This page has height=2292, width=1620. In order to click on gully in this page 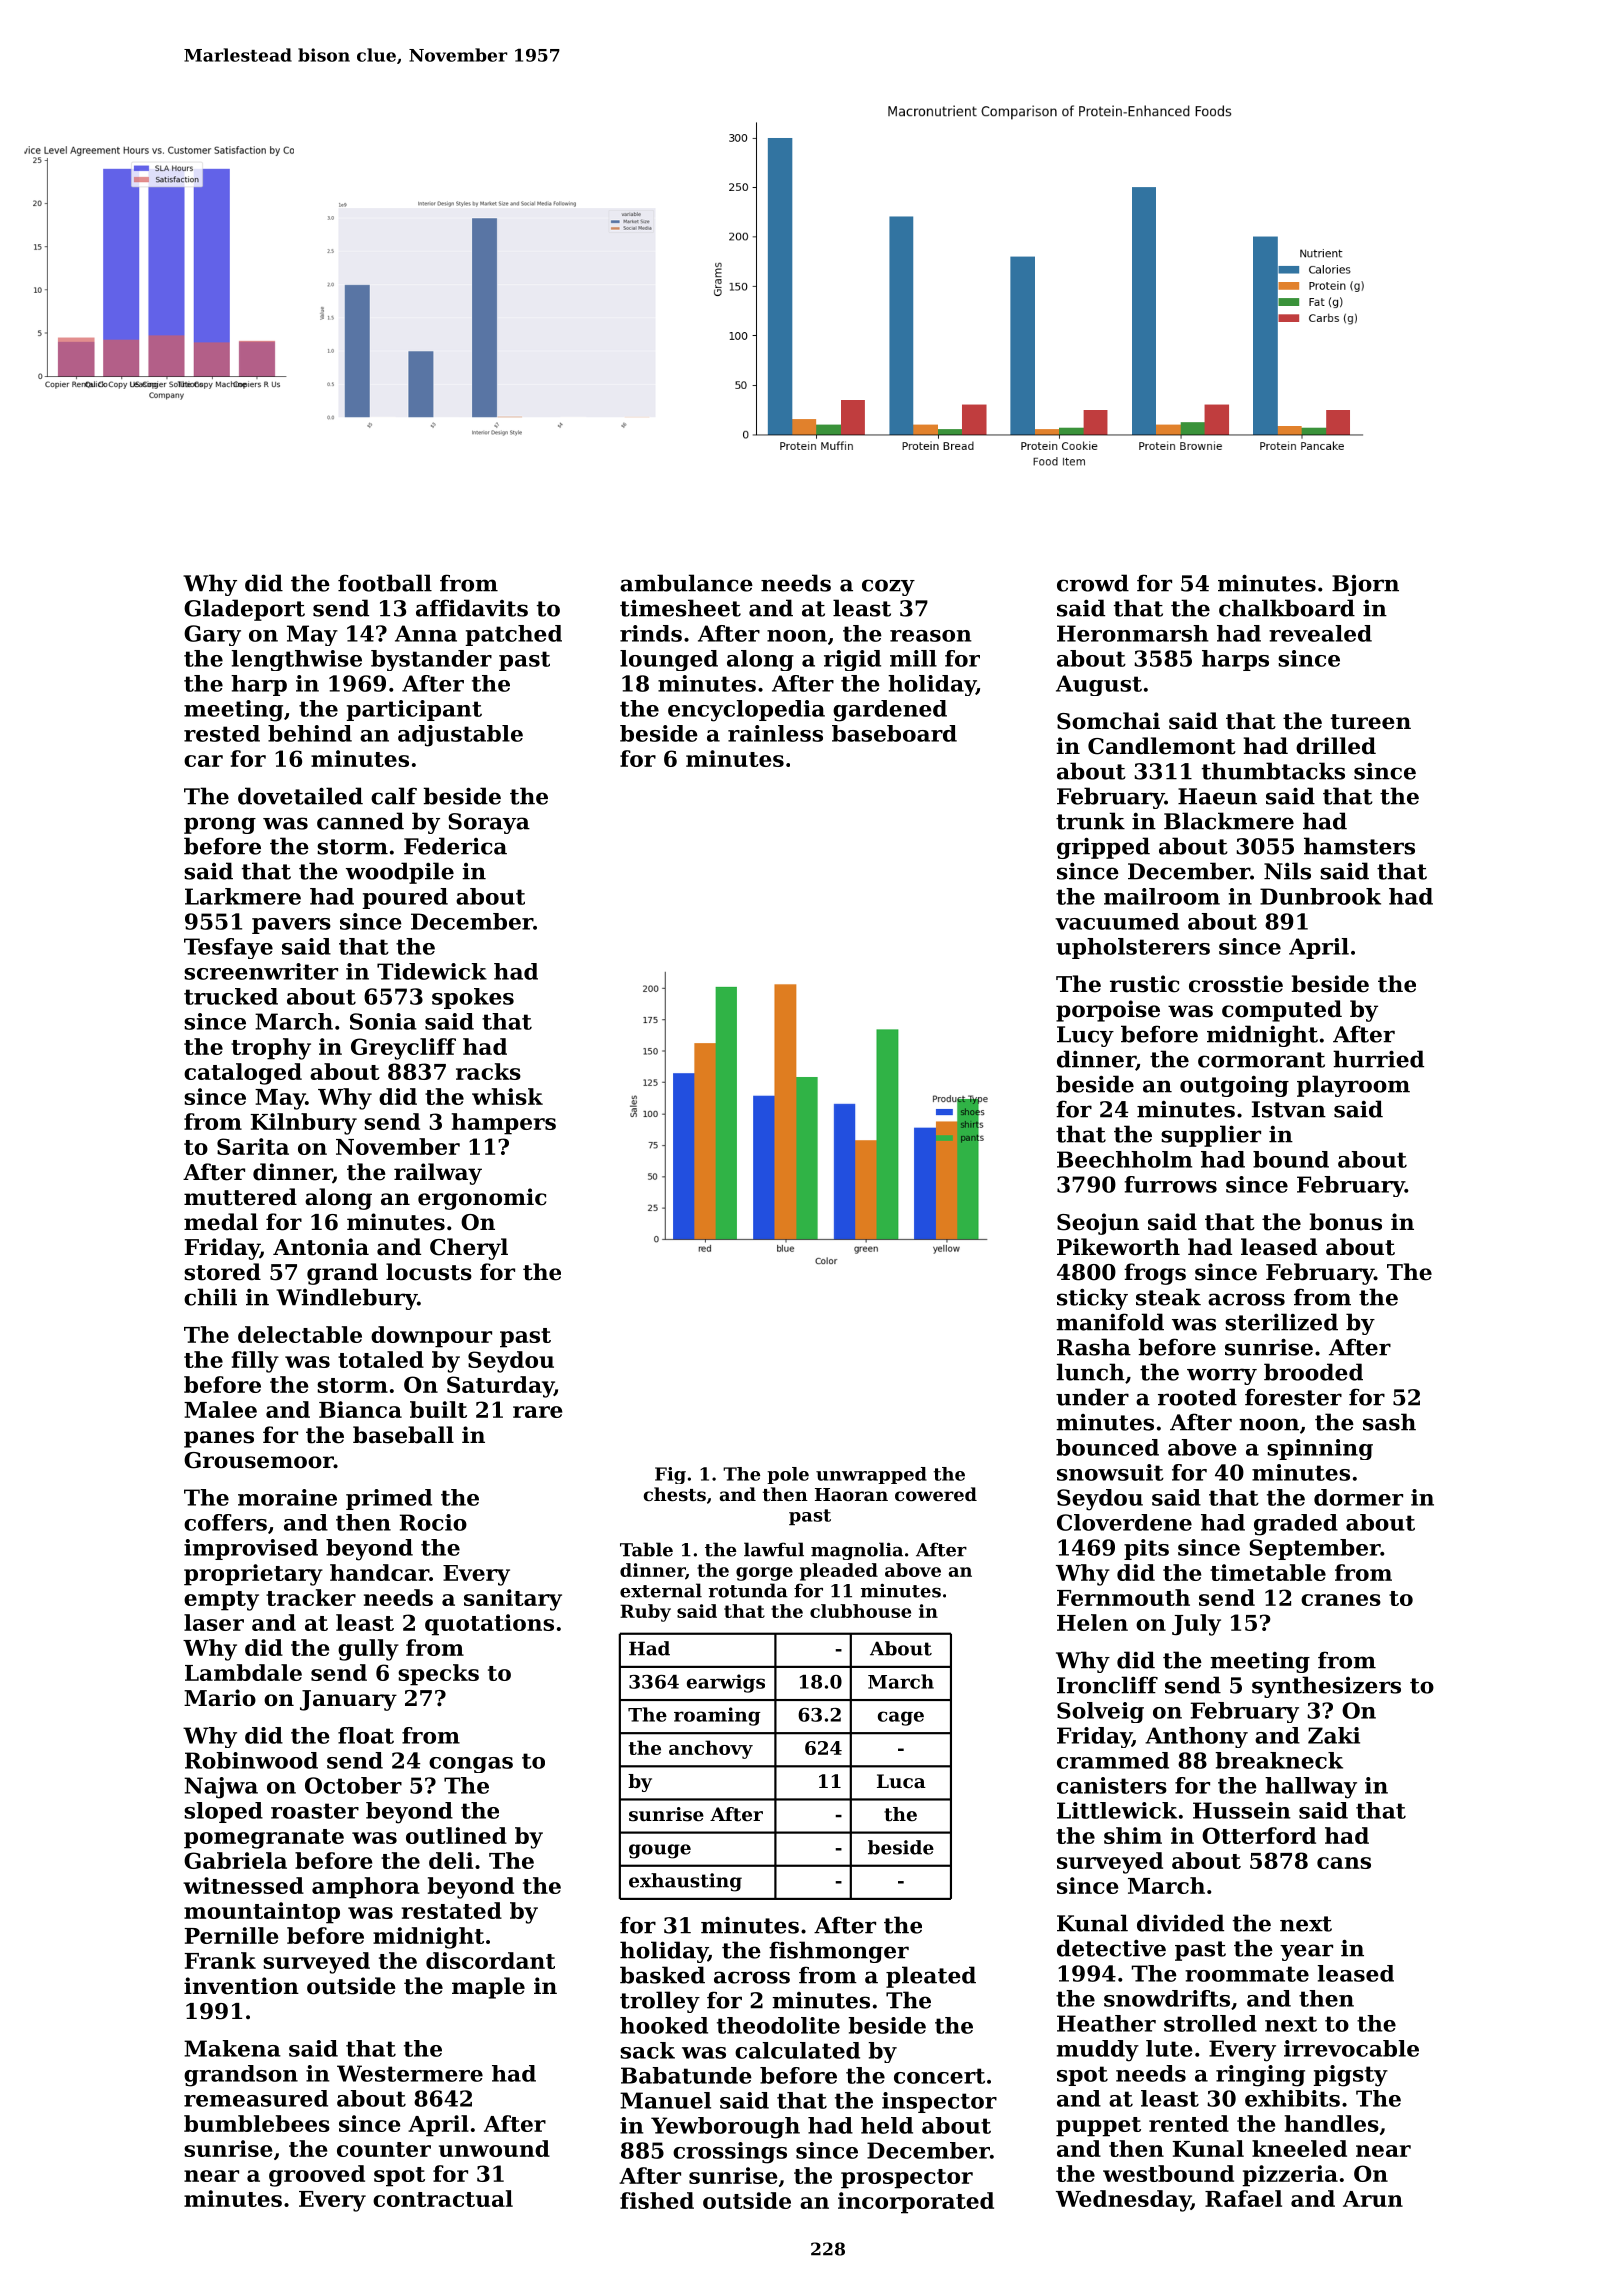, I will do `click(368, 1650)`.
